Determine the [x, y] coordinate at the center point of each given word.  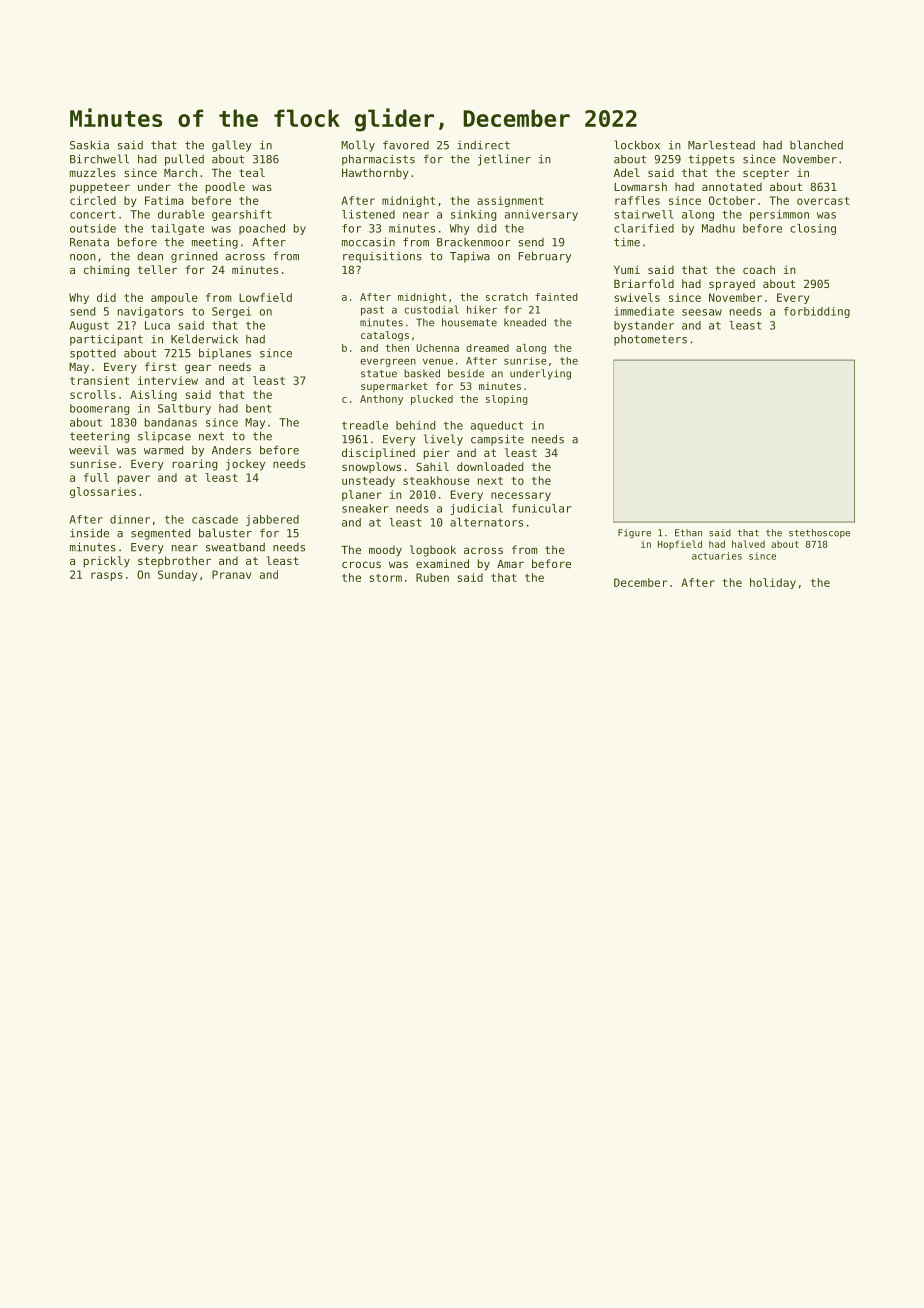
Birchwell [99, 159]
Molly [358, 146]
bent [259, 408]
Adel [627, 172]
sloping [507, 400]
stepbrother [174, 561]
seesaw [702, 312]
